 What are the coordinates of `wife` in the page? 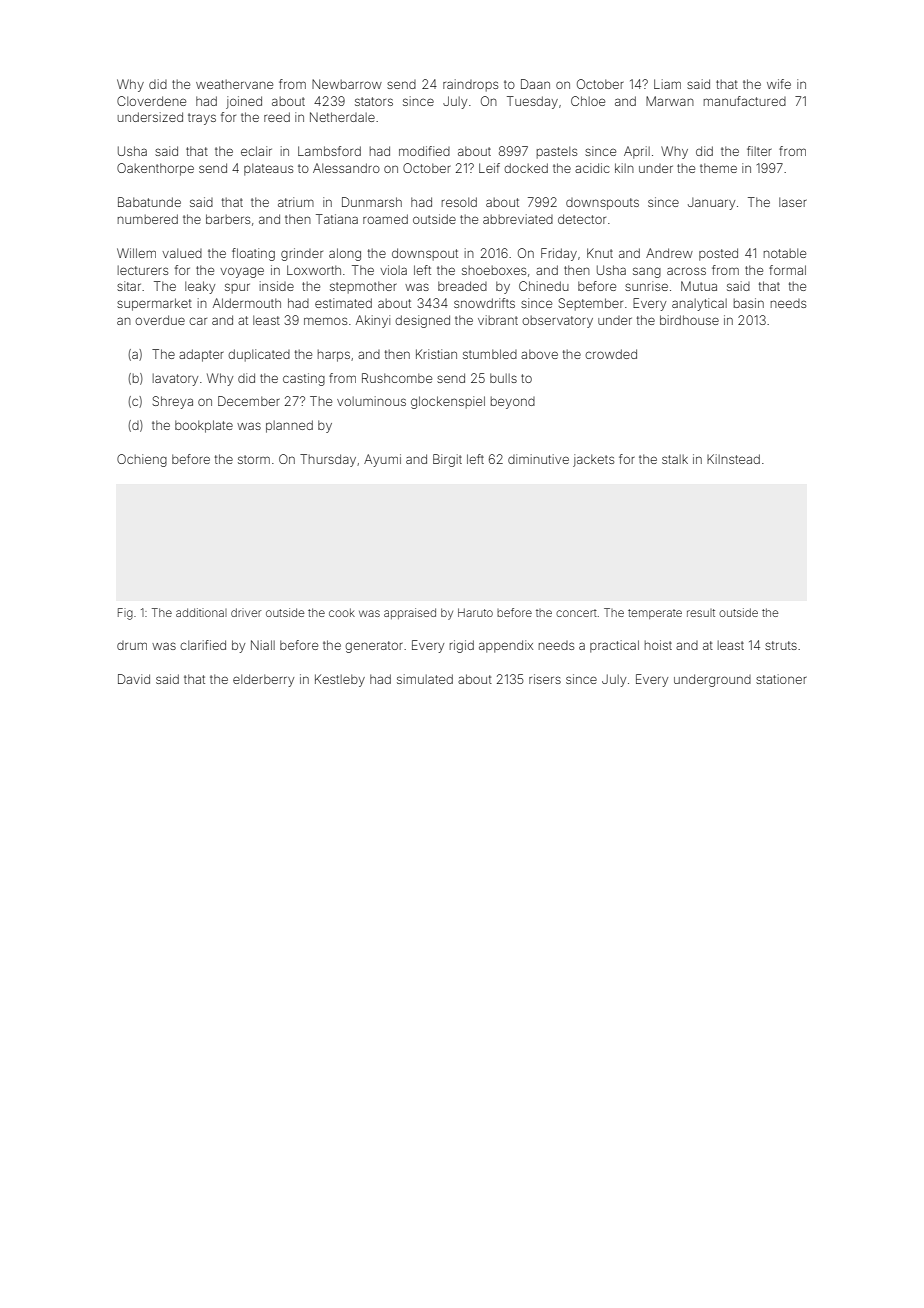 It's located at (779, 84).
